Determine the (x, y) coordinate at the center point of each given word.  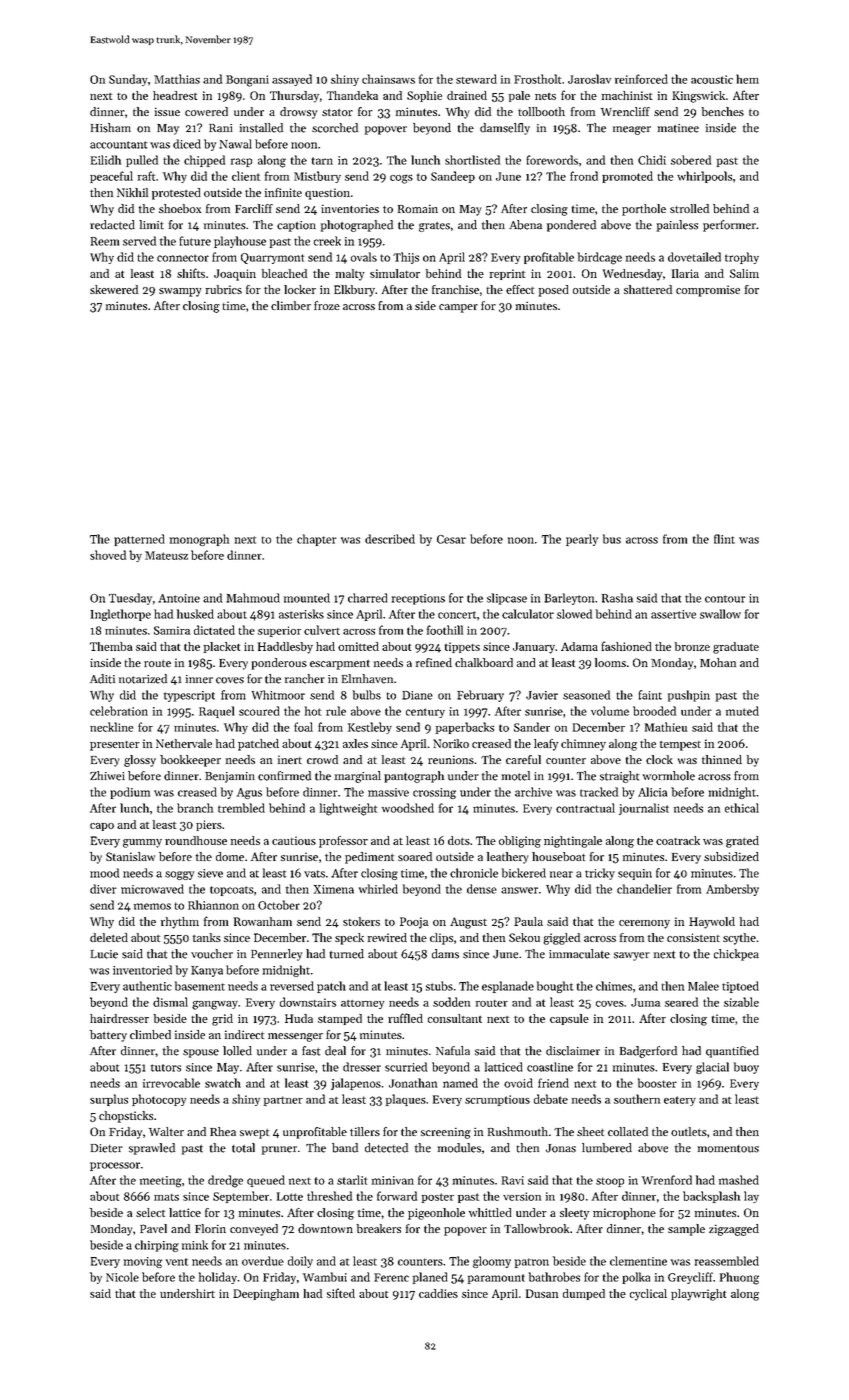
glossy (140, 761)
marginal (358, 777)
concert (457, 615)
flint (724, 539)
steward (476, 79)
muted (742, 711)
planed (430, 1278)
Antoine (179, 598)
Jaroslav (589, 79)
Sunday (128, 80)
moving (143, 1262)
